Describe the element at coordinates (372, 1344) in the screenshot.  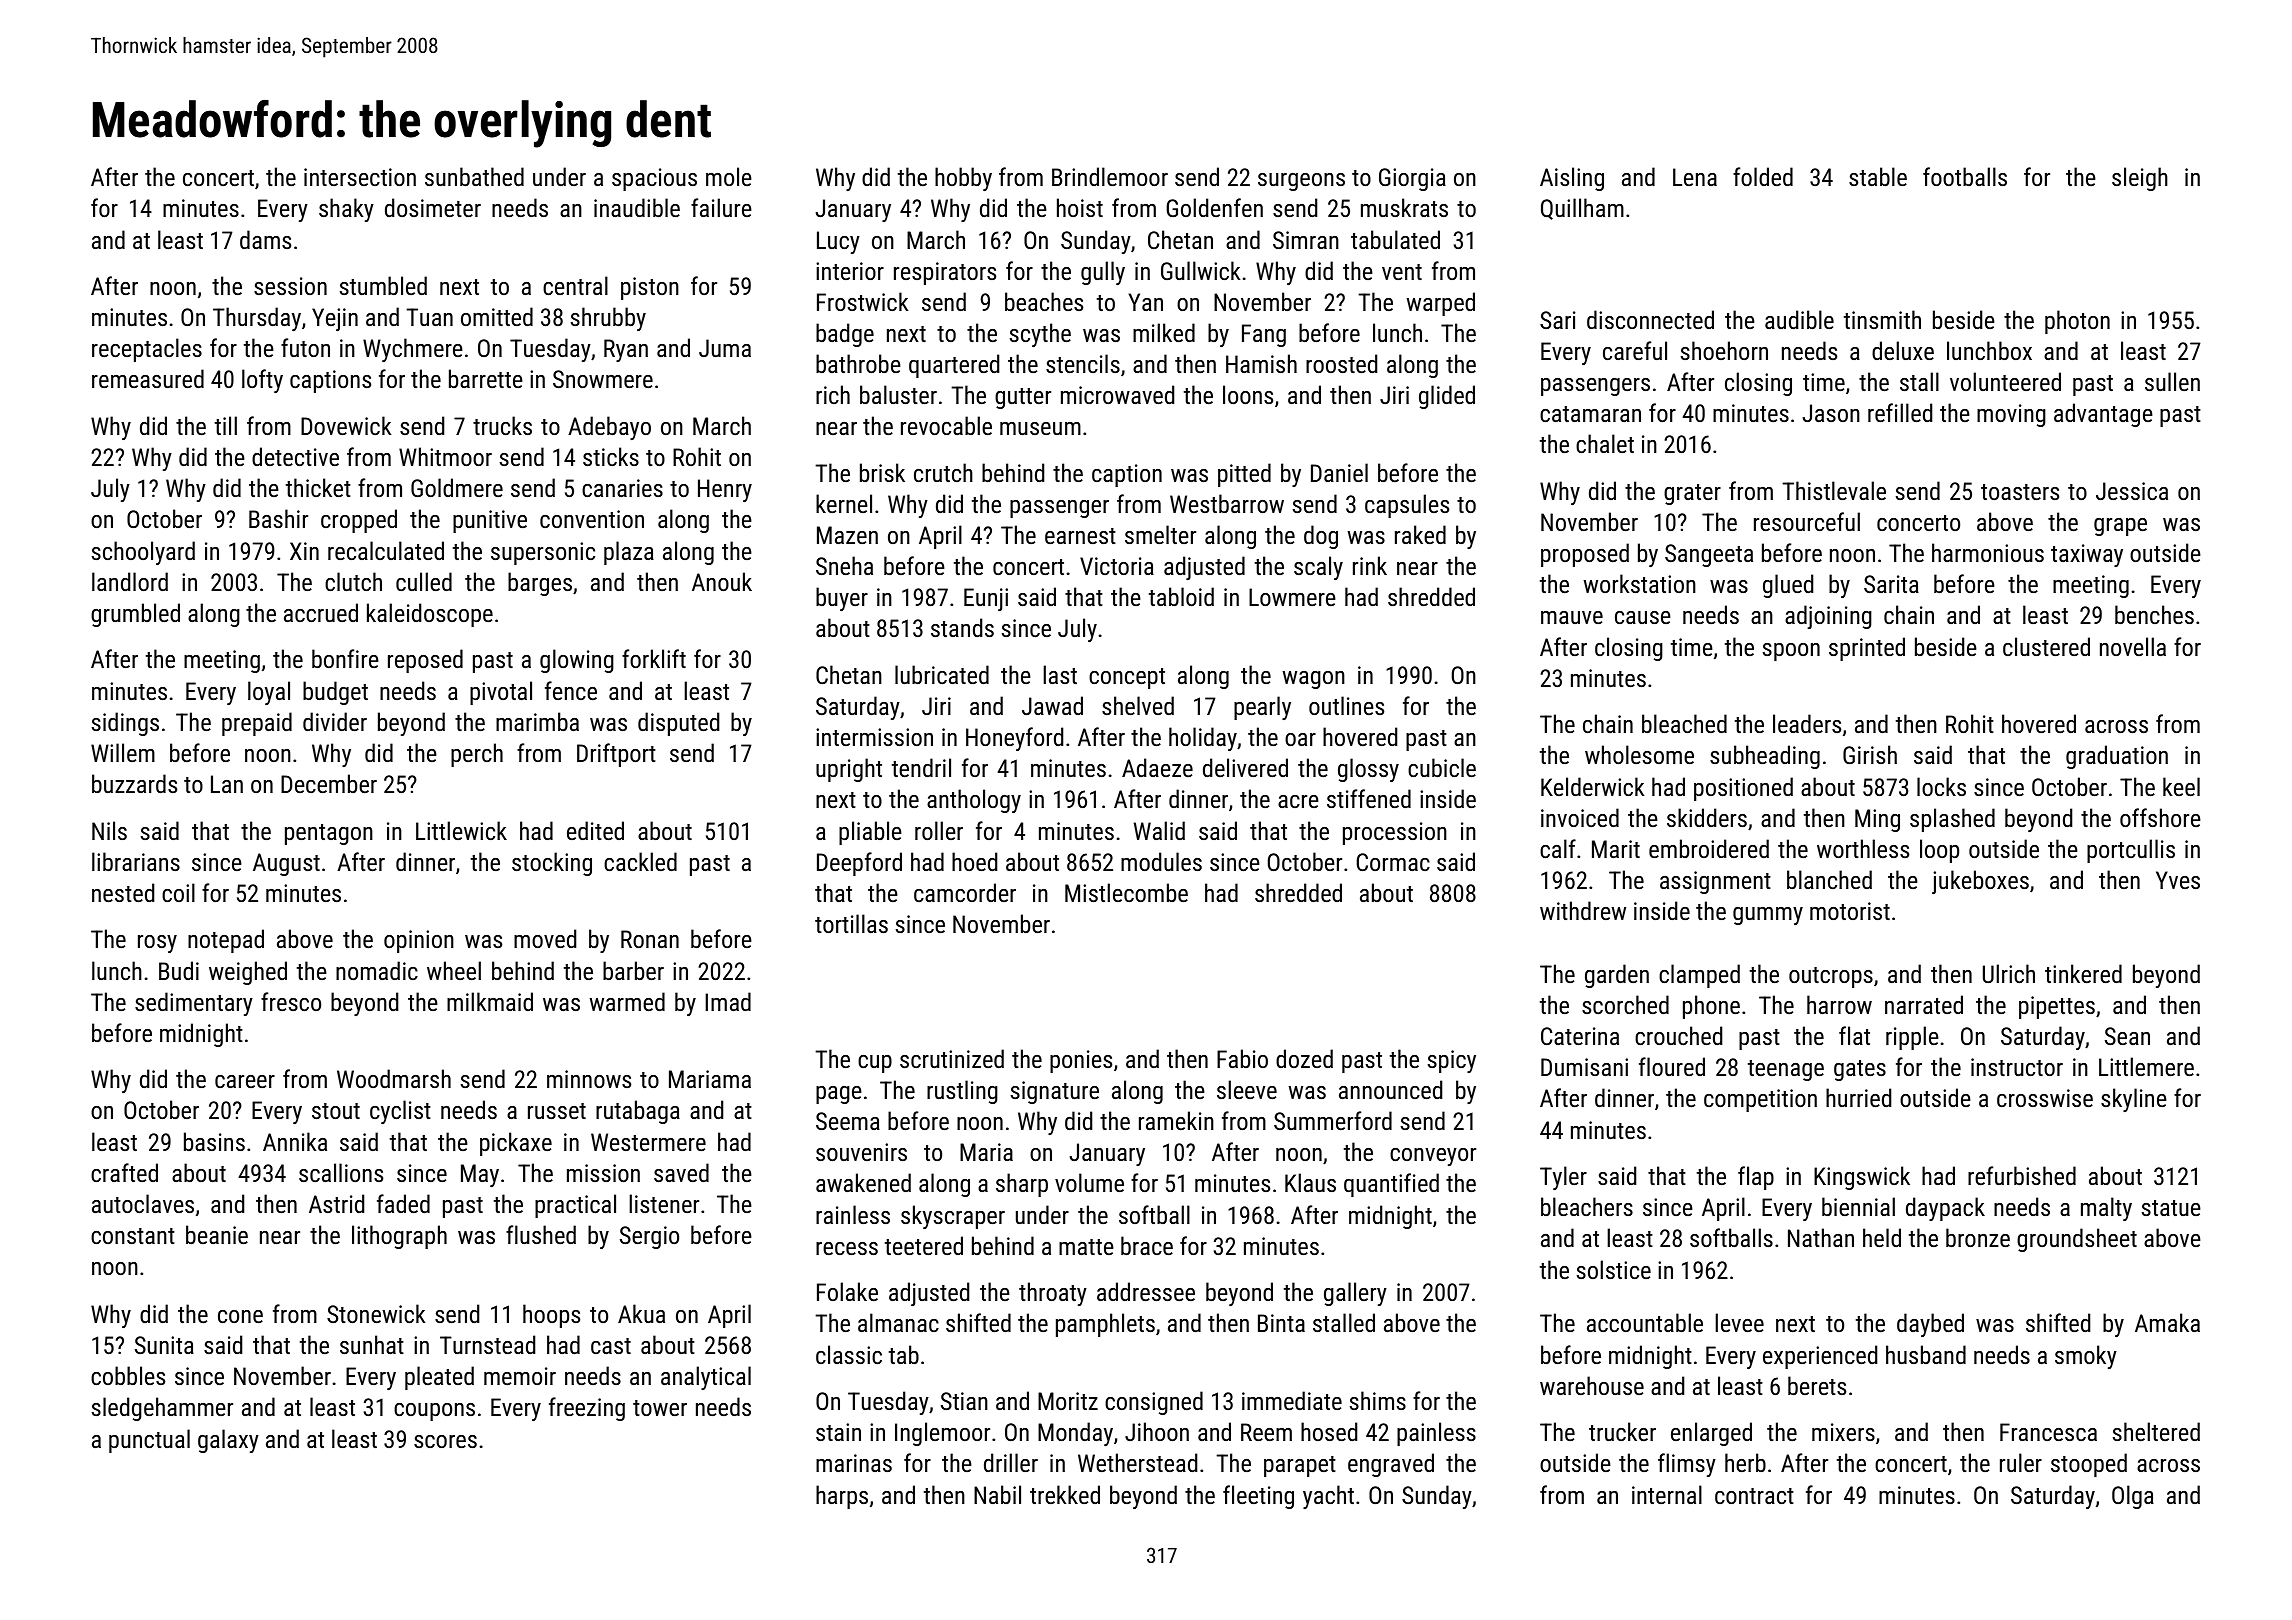
I see `sunhat` at that location.
